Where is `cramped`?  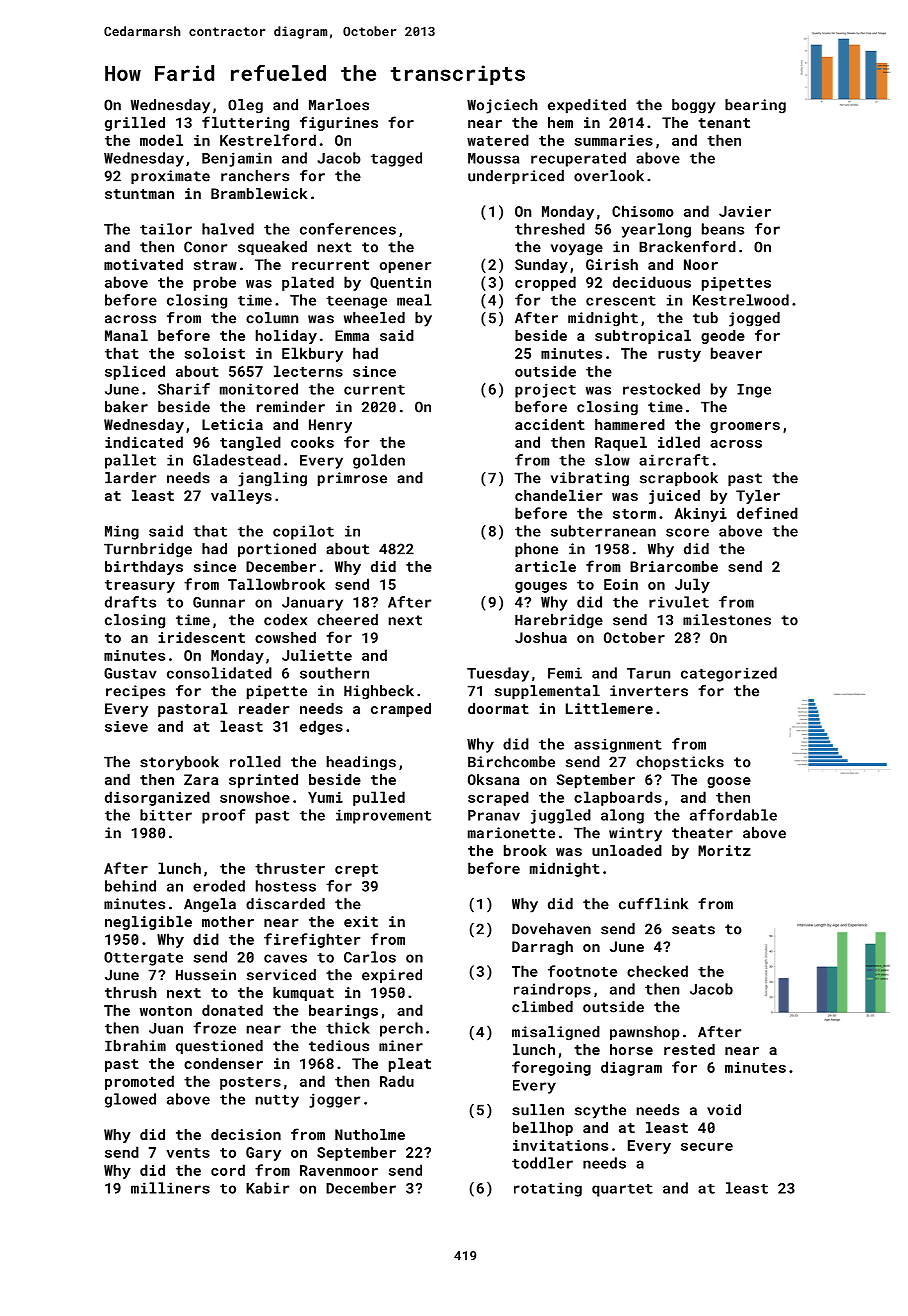 cramped is located at coordinates (401, 710).
